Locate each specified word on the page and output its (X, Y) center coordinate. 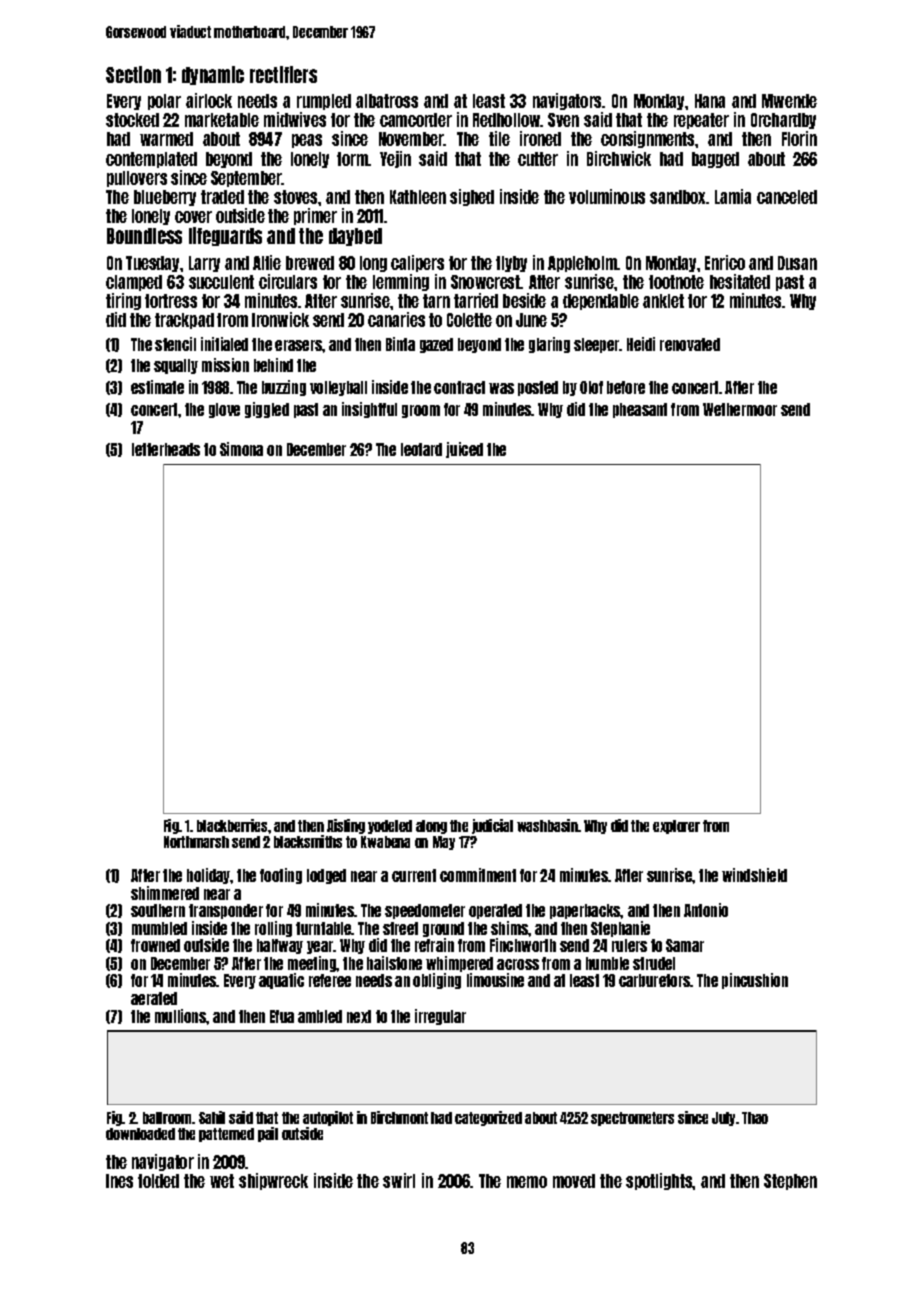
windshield (754, 875)
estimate (157, 387)
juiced (464, 450)
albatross (387, 101)
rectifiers (283, 74)
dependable (601, 302)
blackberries (232, 825)
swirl (399, 1180)
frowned (155, 945)
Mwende (789, 101)
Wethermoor (740, 409)
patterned (226, 1135)
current (414, 875)
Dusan (797, 263)
